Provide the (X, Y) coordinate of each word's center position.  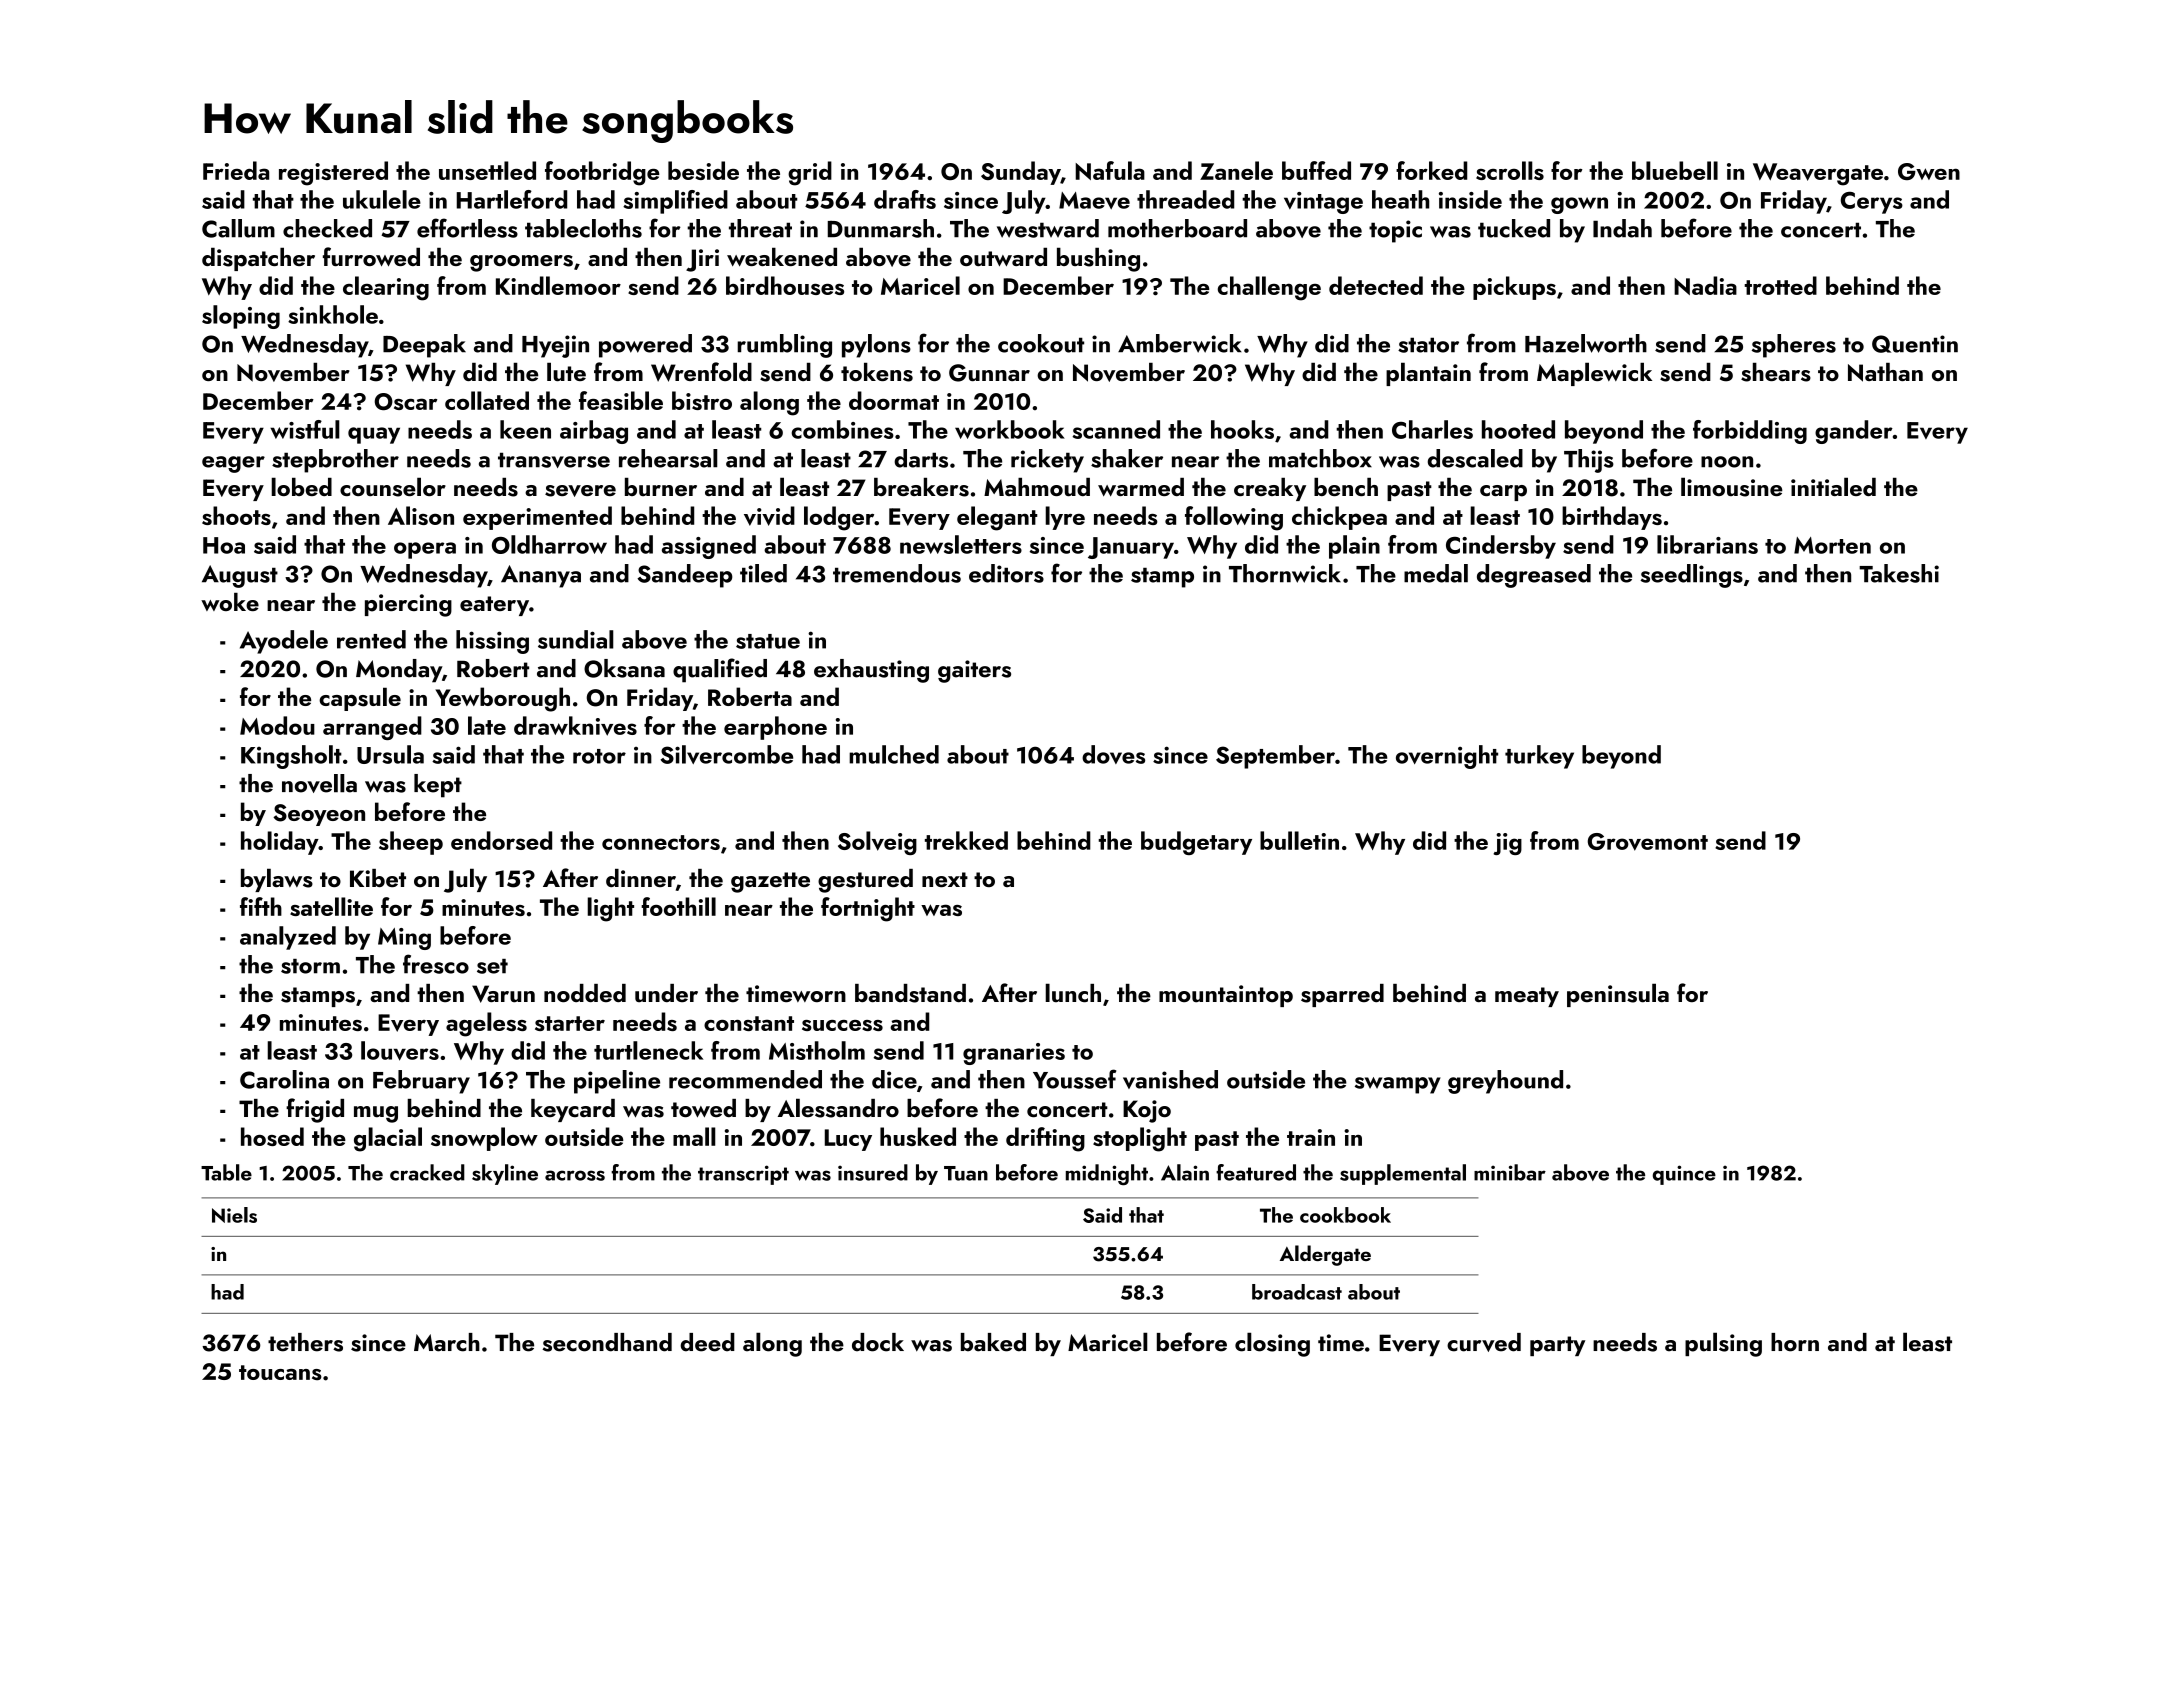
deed (707, 1342)
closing (1272, 1344)
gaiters (974, 671)
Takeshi (1899, 573)
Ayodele (284, 642)
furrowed (371, 256)
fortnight (868, 909)
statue (768, 641)
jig (1507, 844)
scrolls (1510, 170)
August (240, 576)
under (666, 993)
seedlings (1691, 576)
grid (810, 173)
